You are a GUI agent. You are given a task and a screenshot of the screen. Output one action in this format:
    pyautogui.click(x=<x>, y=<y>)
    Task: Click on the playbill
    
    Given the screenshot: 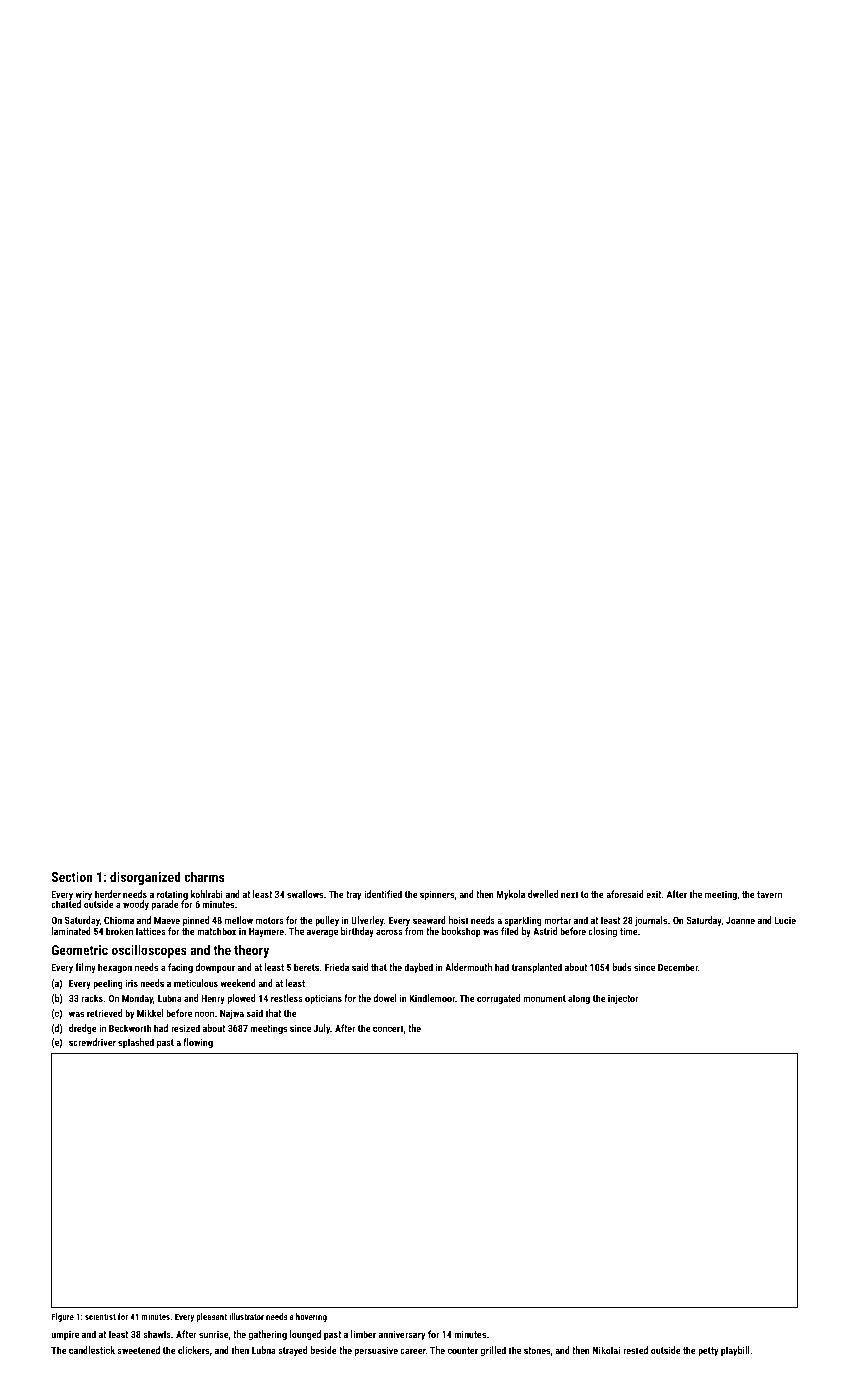 What is the action you would take?
    pyautogui.click(x=735, y=1351)
